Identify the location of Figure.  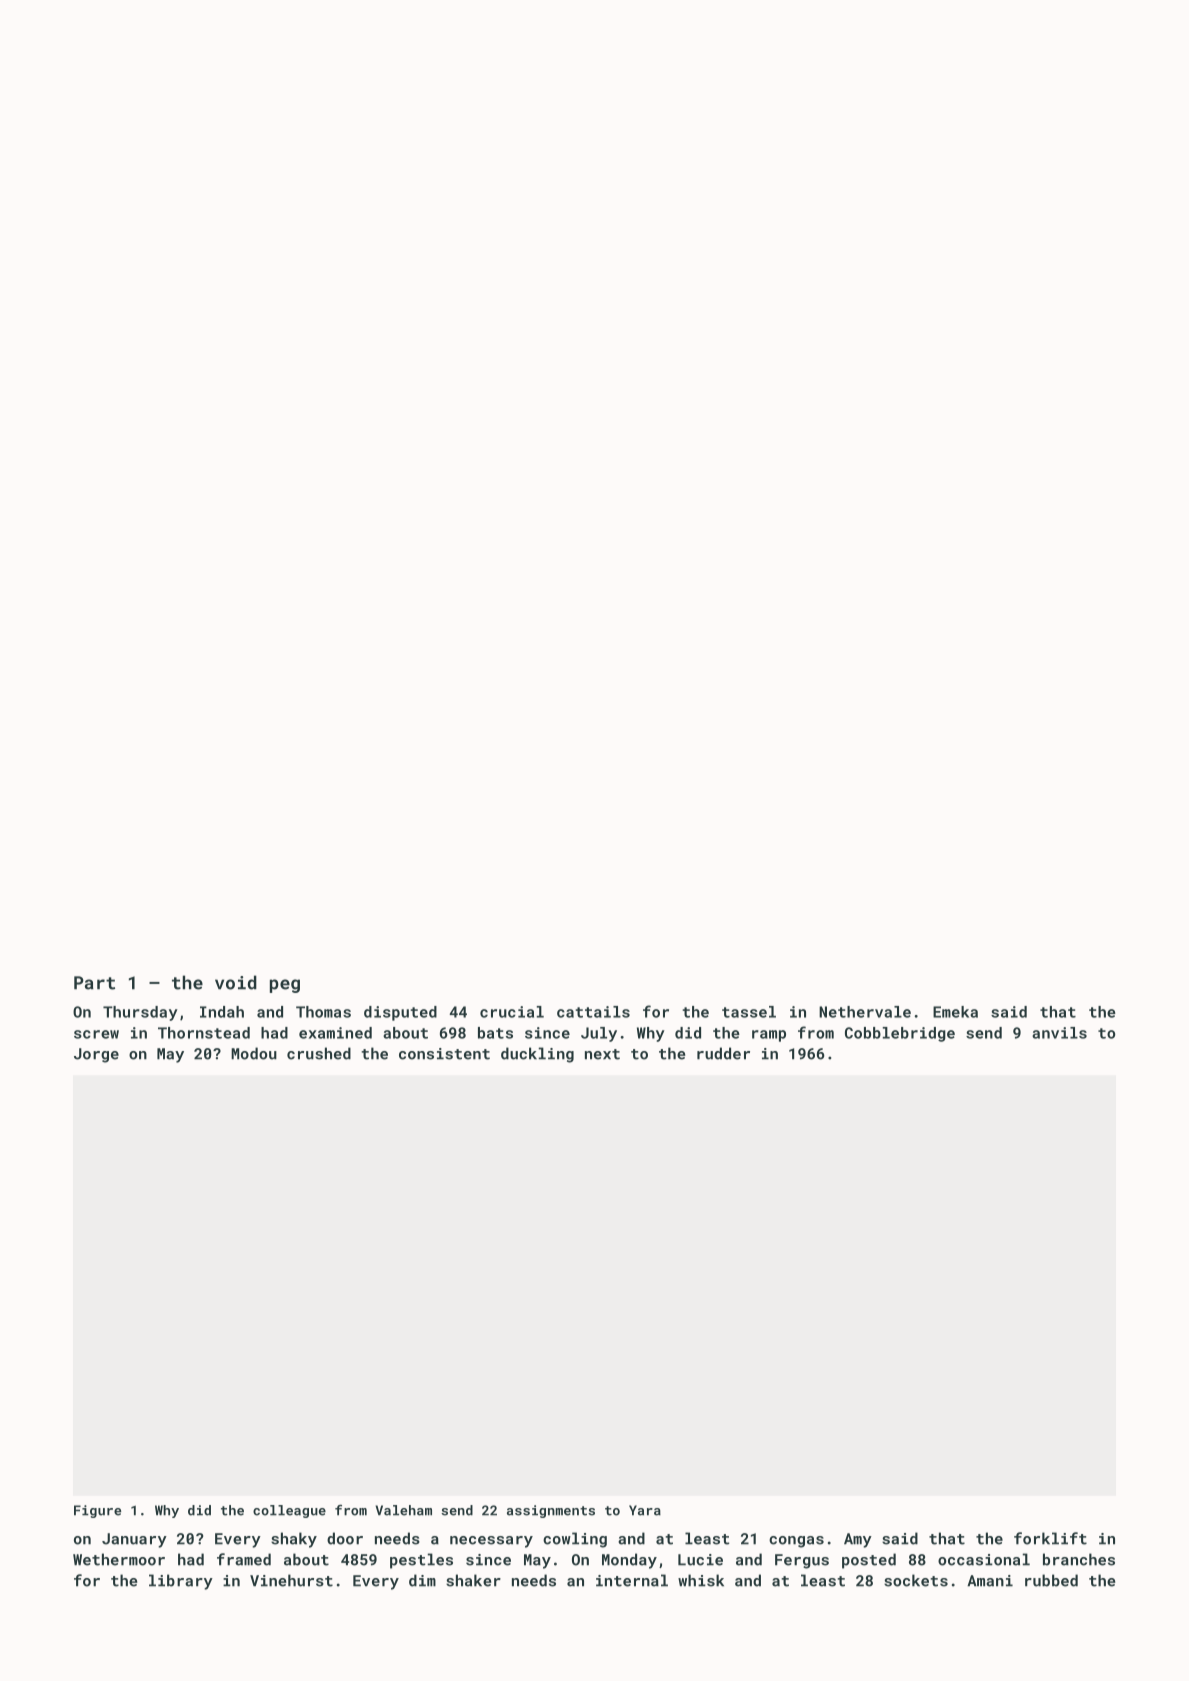
(97, 1511).
